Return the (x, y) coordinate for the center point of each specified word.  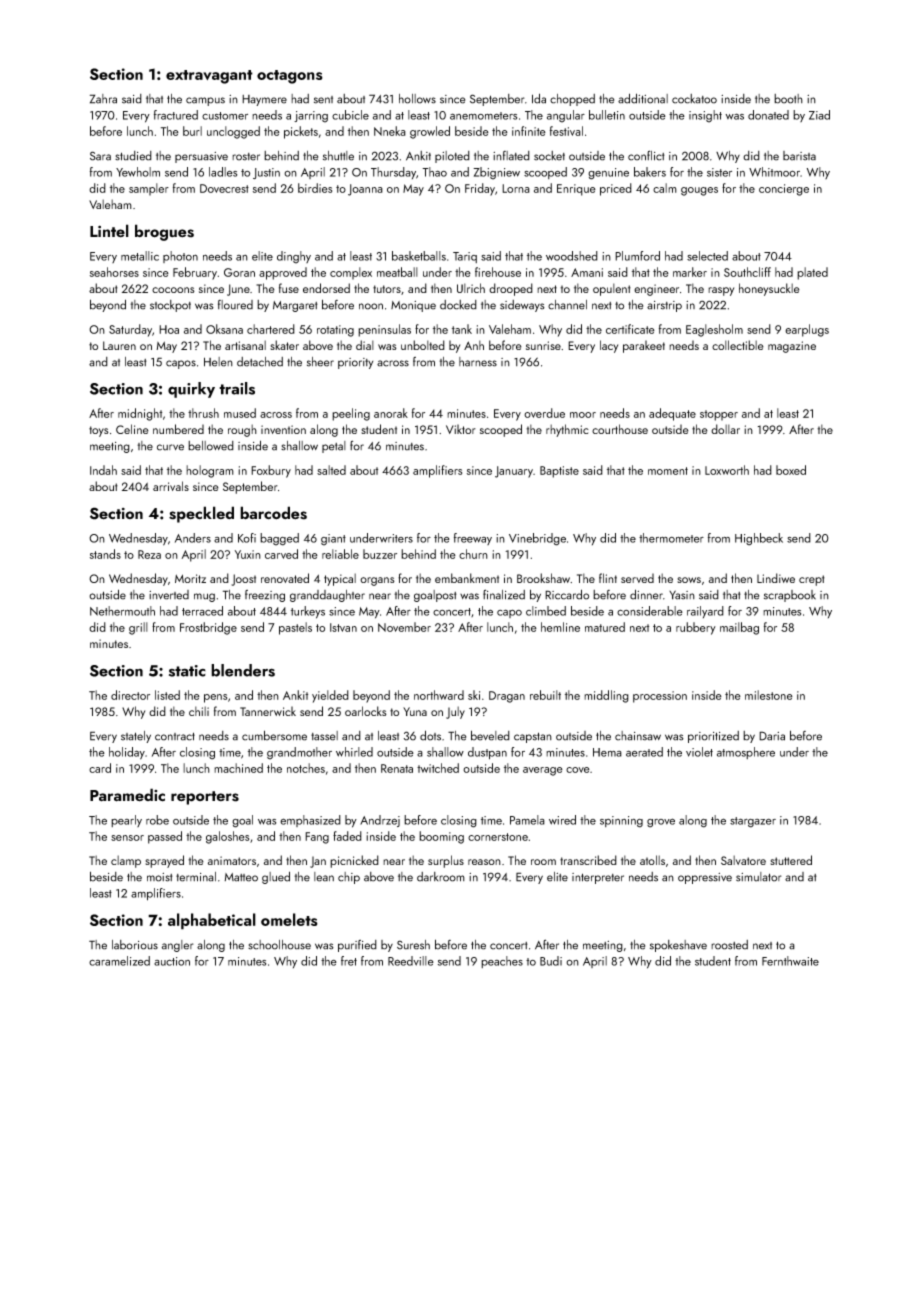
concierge (784, 190)
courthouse (620, 429)
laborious (135, 945)
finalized (504, 594)
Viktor (461, 429)
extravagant (209, 77)
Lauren (119, 345)
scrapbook (790, 596)
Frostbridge (208, 628)
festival (566, 131)
